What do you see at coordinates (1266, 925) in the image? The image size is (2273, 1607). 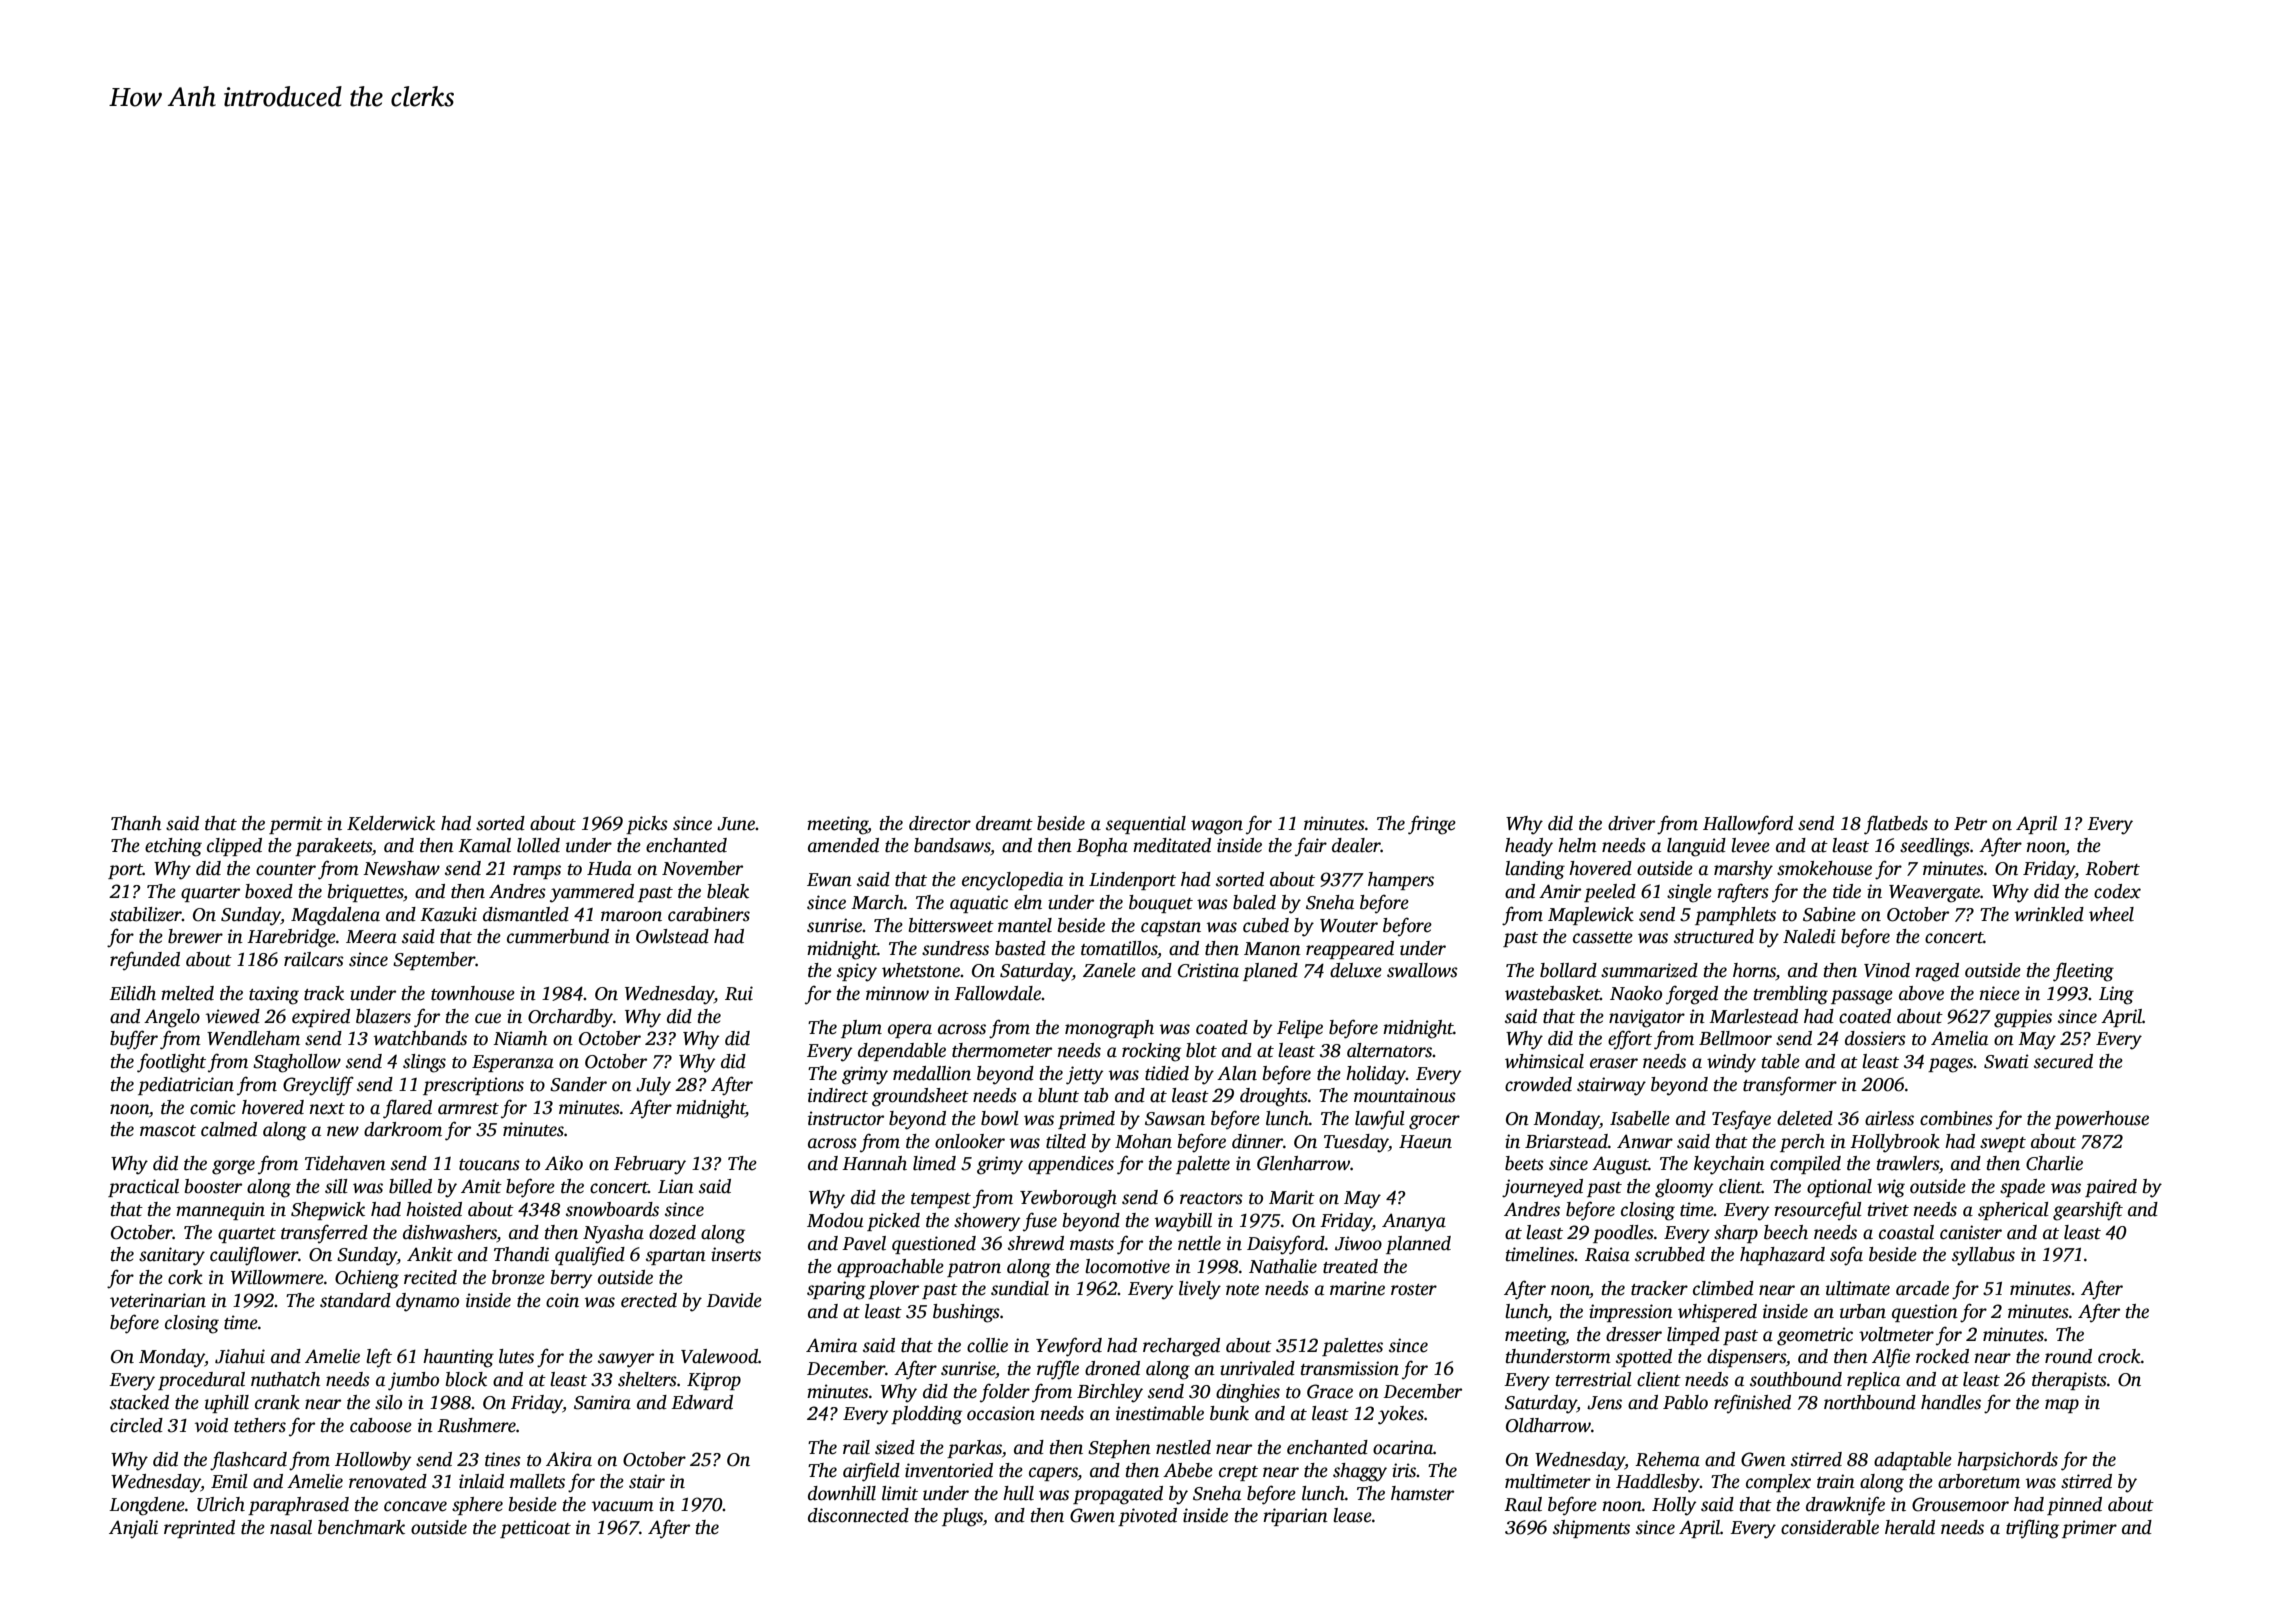 I see `cubed` at bounding box center [1266, 925].
